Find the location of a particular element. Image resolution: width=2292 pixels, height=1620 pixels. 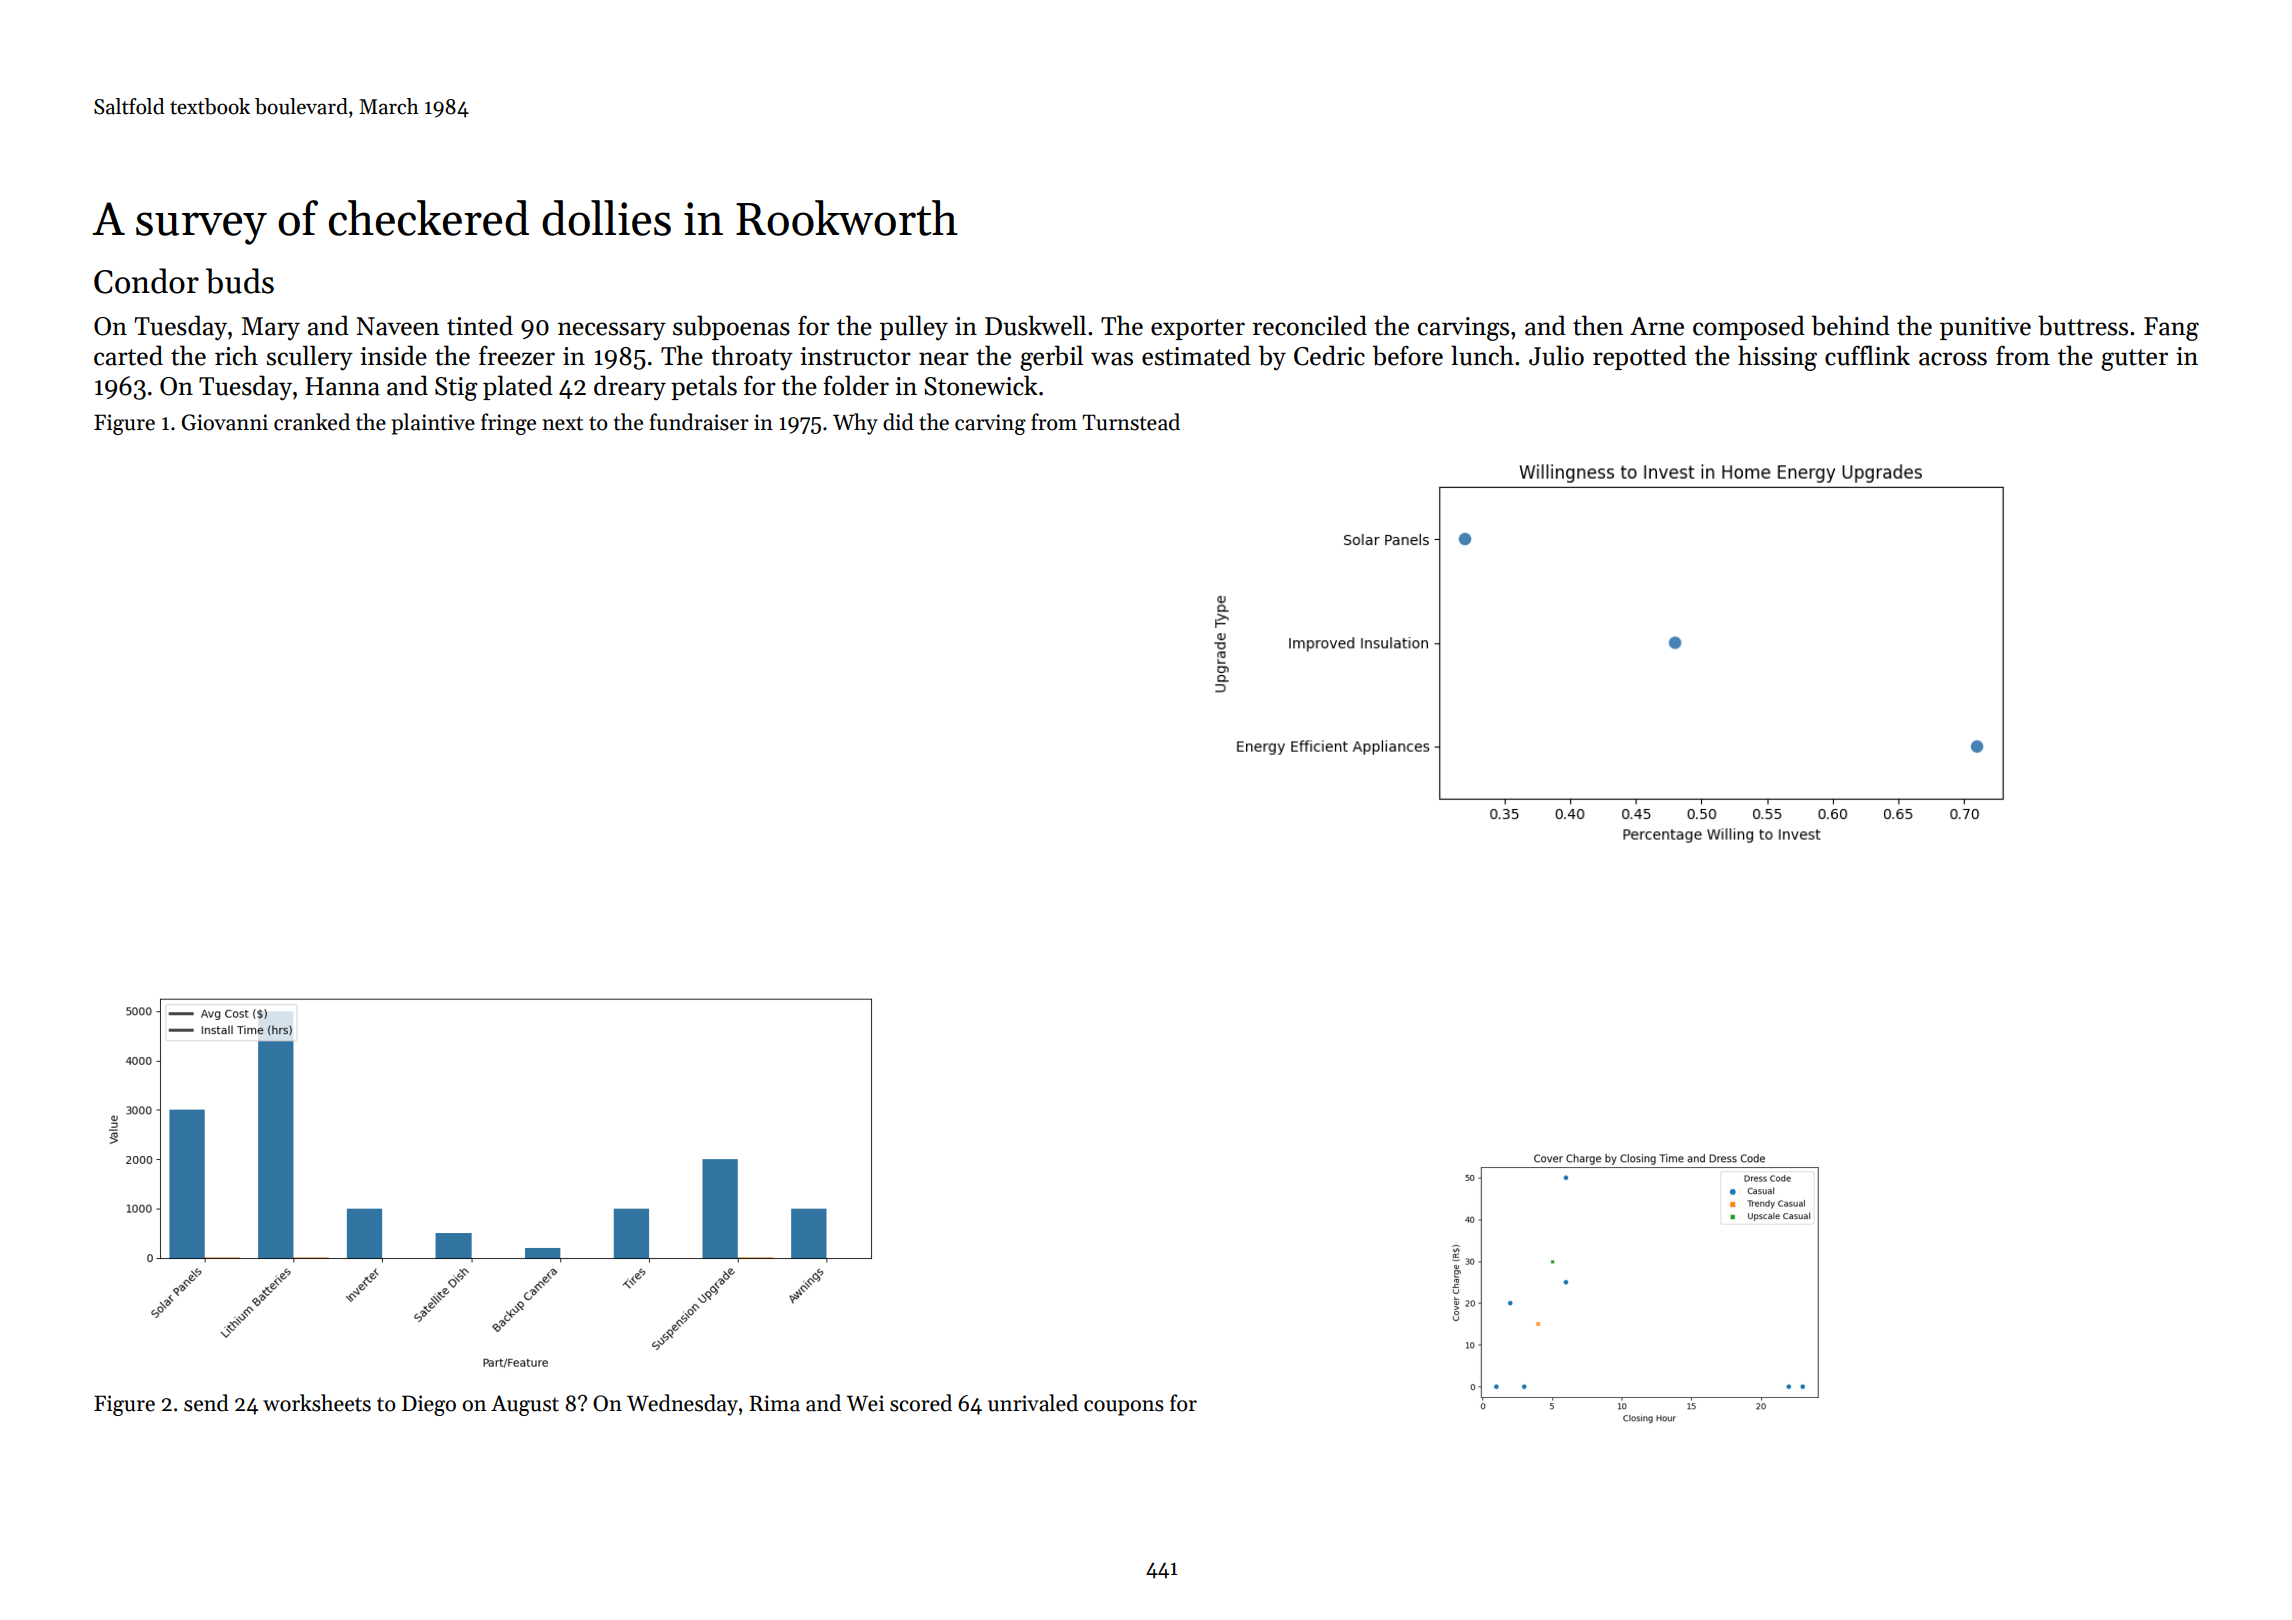

send is located at coordinates (206, 1403).
